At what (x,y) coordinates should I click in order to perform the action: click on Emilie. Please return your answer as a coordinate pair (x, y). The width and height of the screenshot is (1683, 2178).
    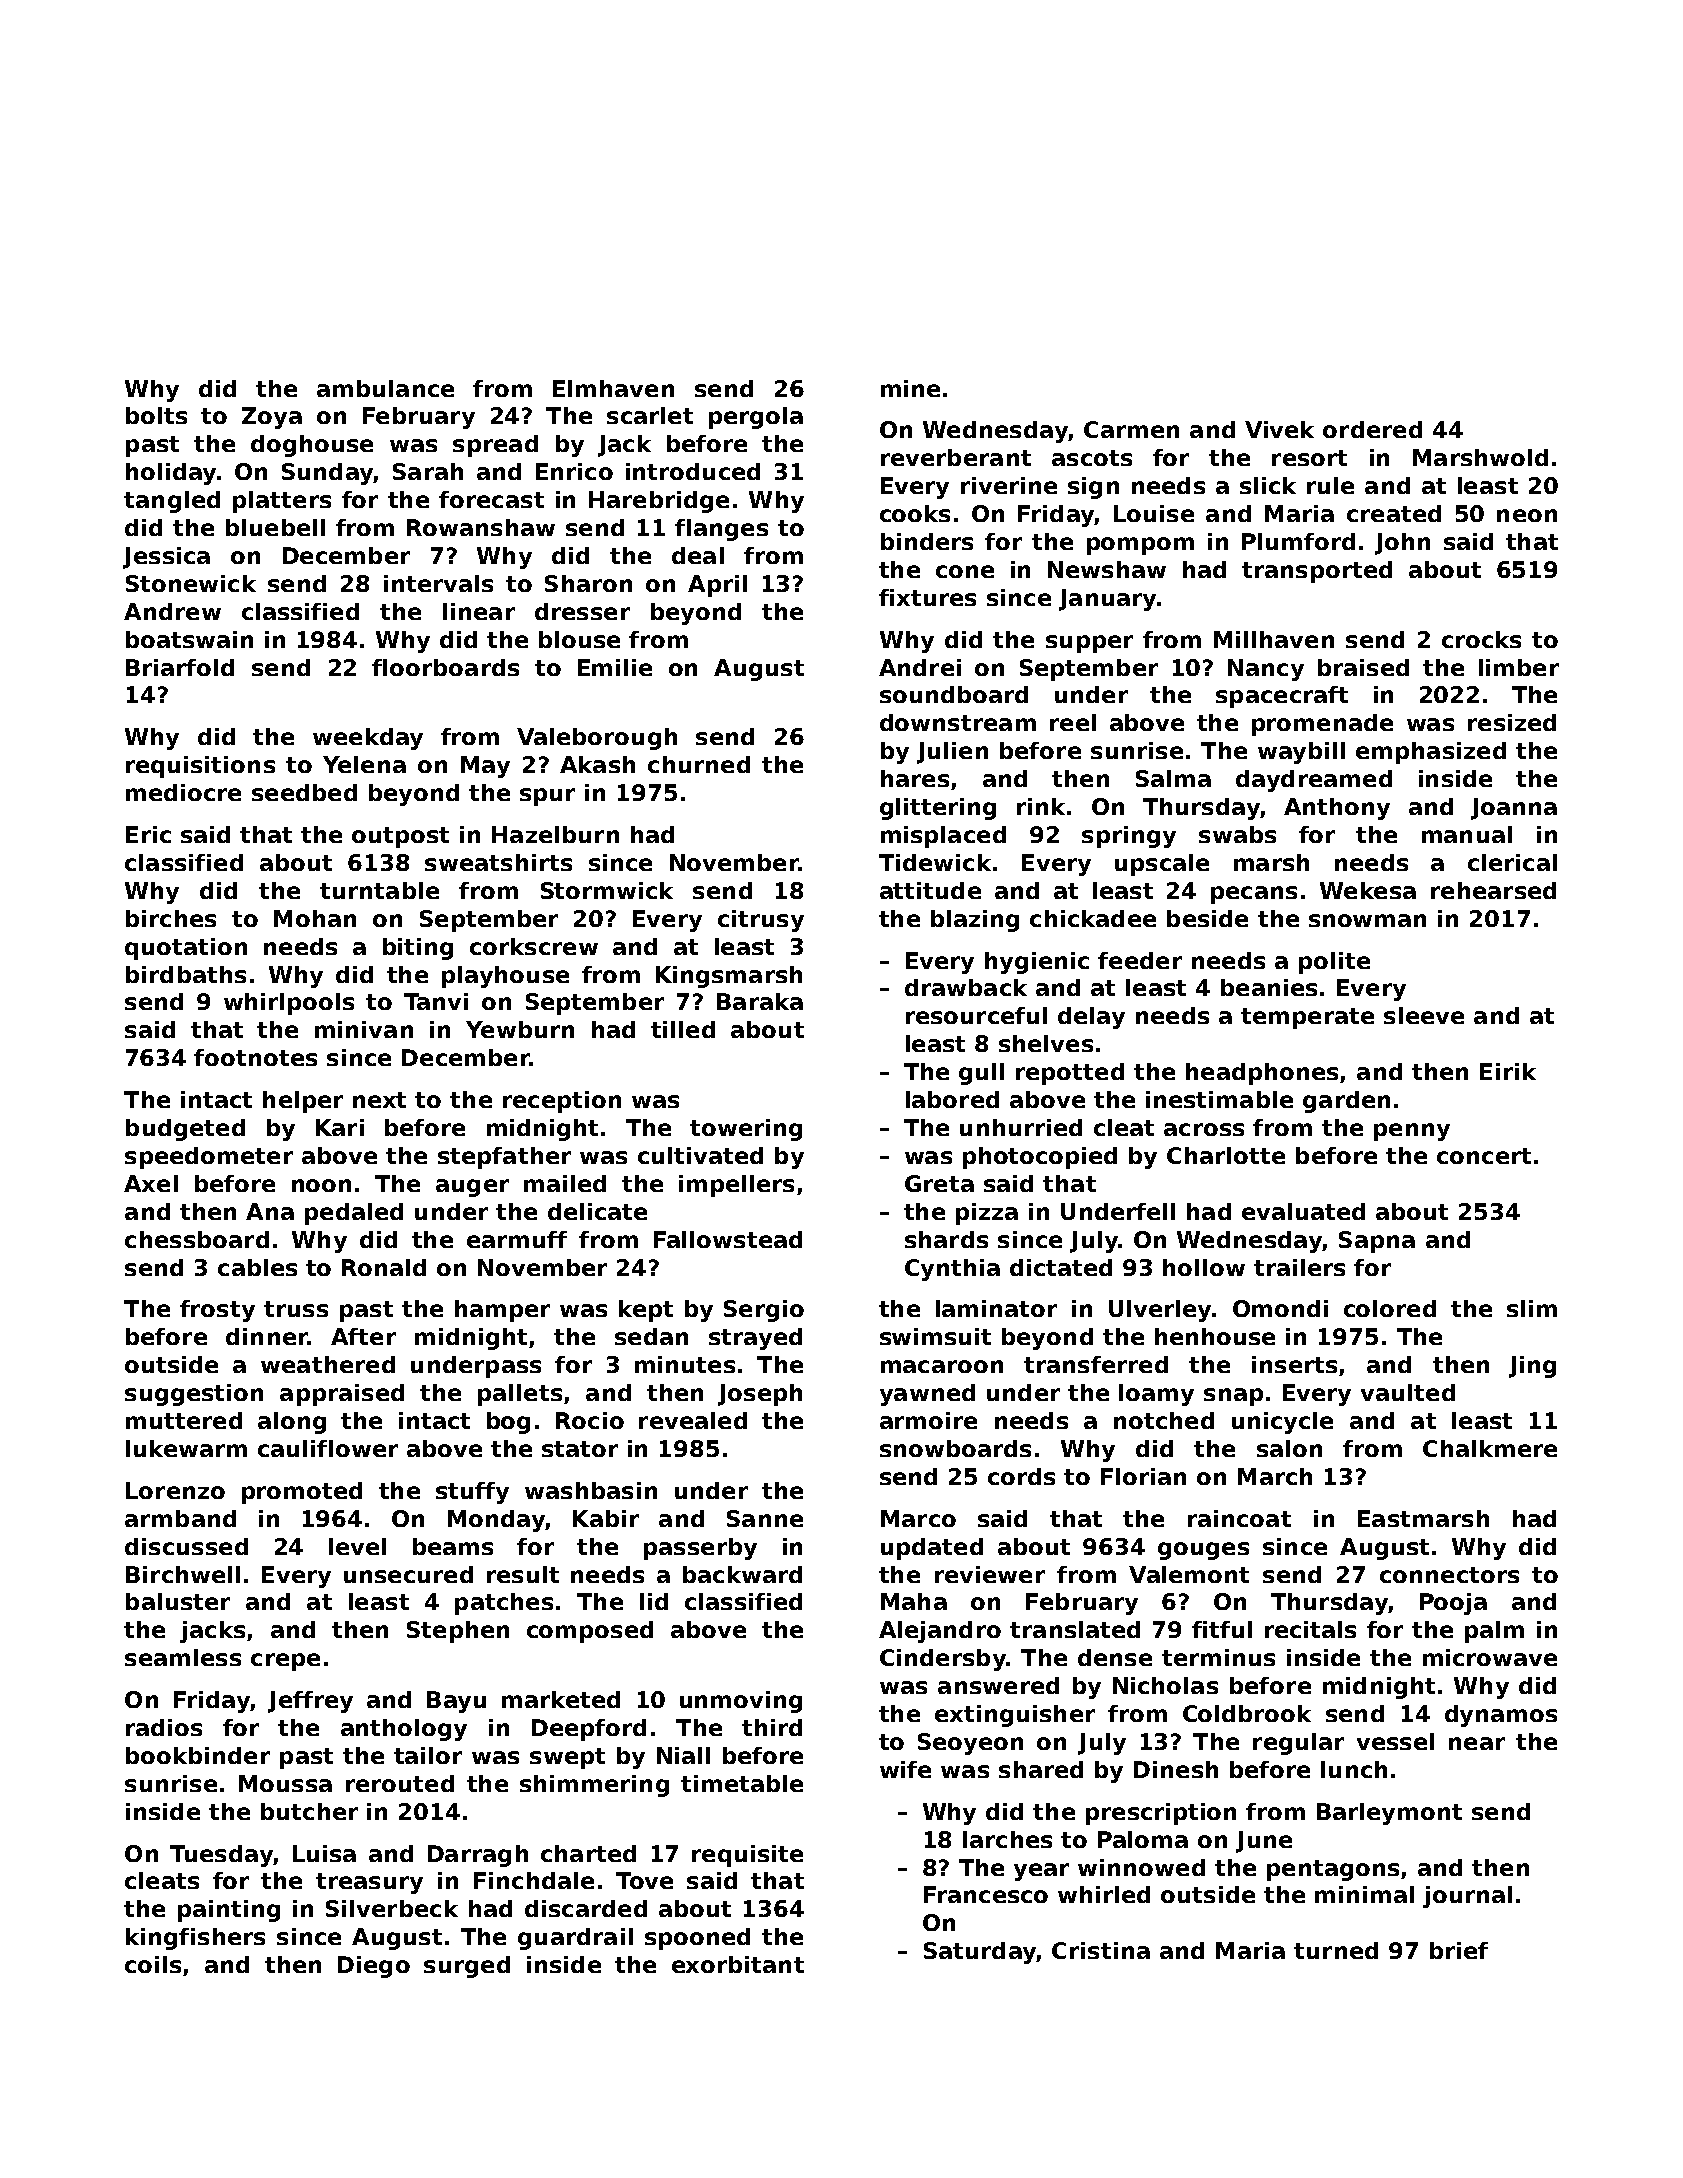
    Looking at the image, I should click on (615, 667).
